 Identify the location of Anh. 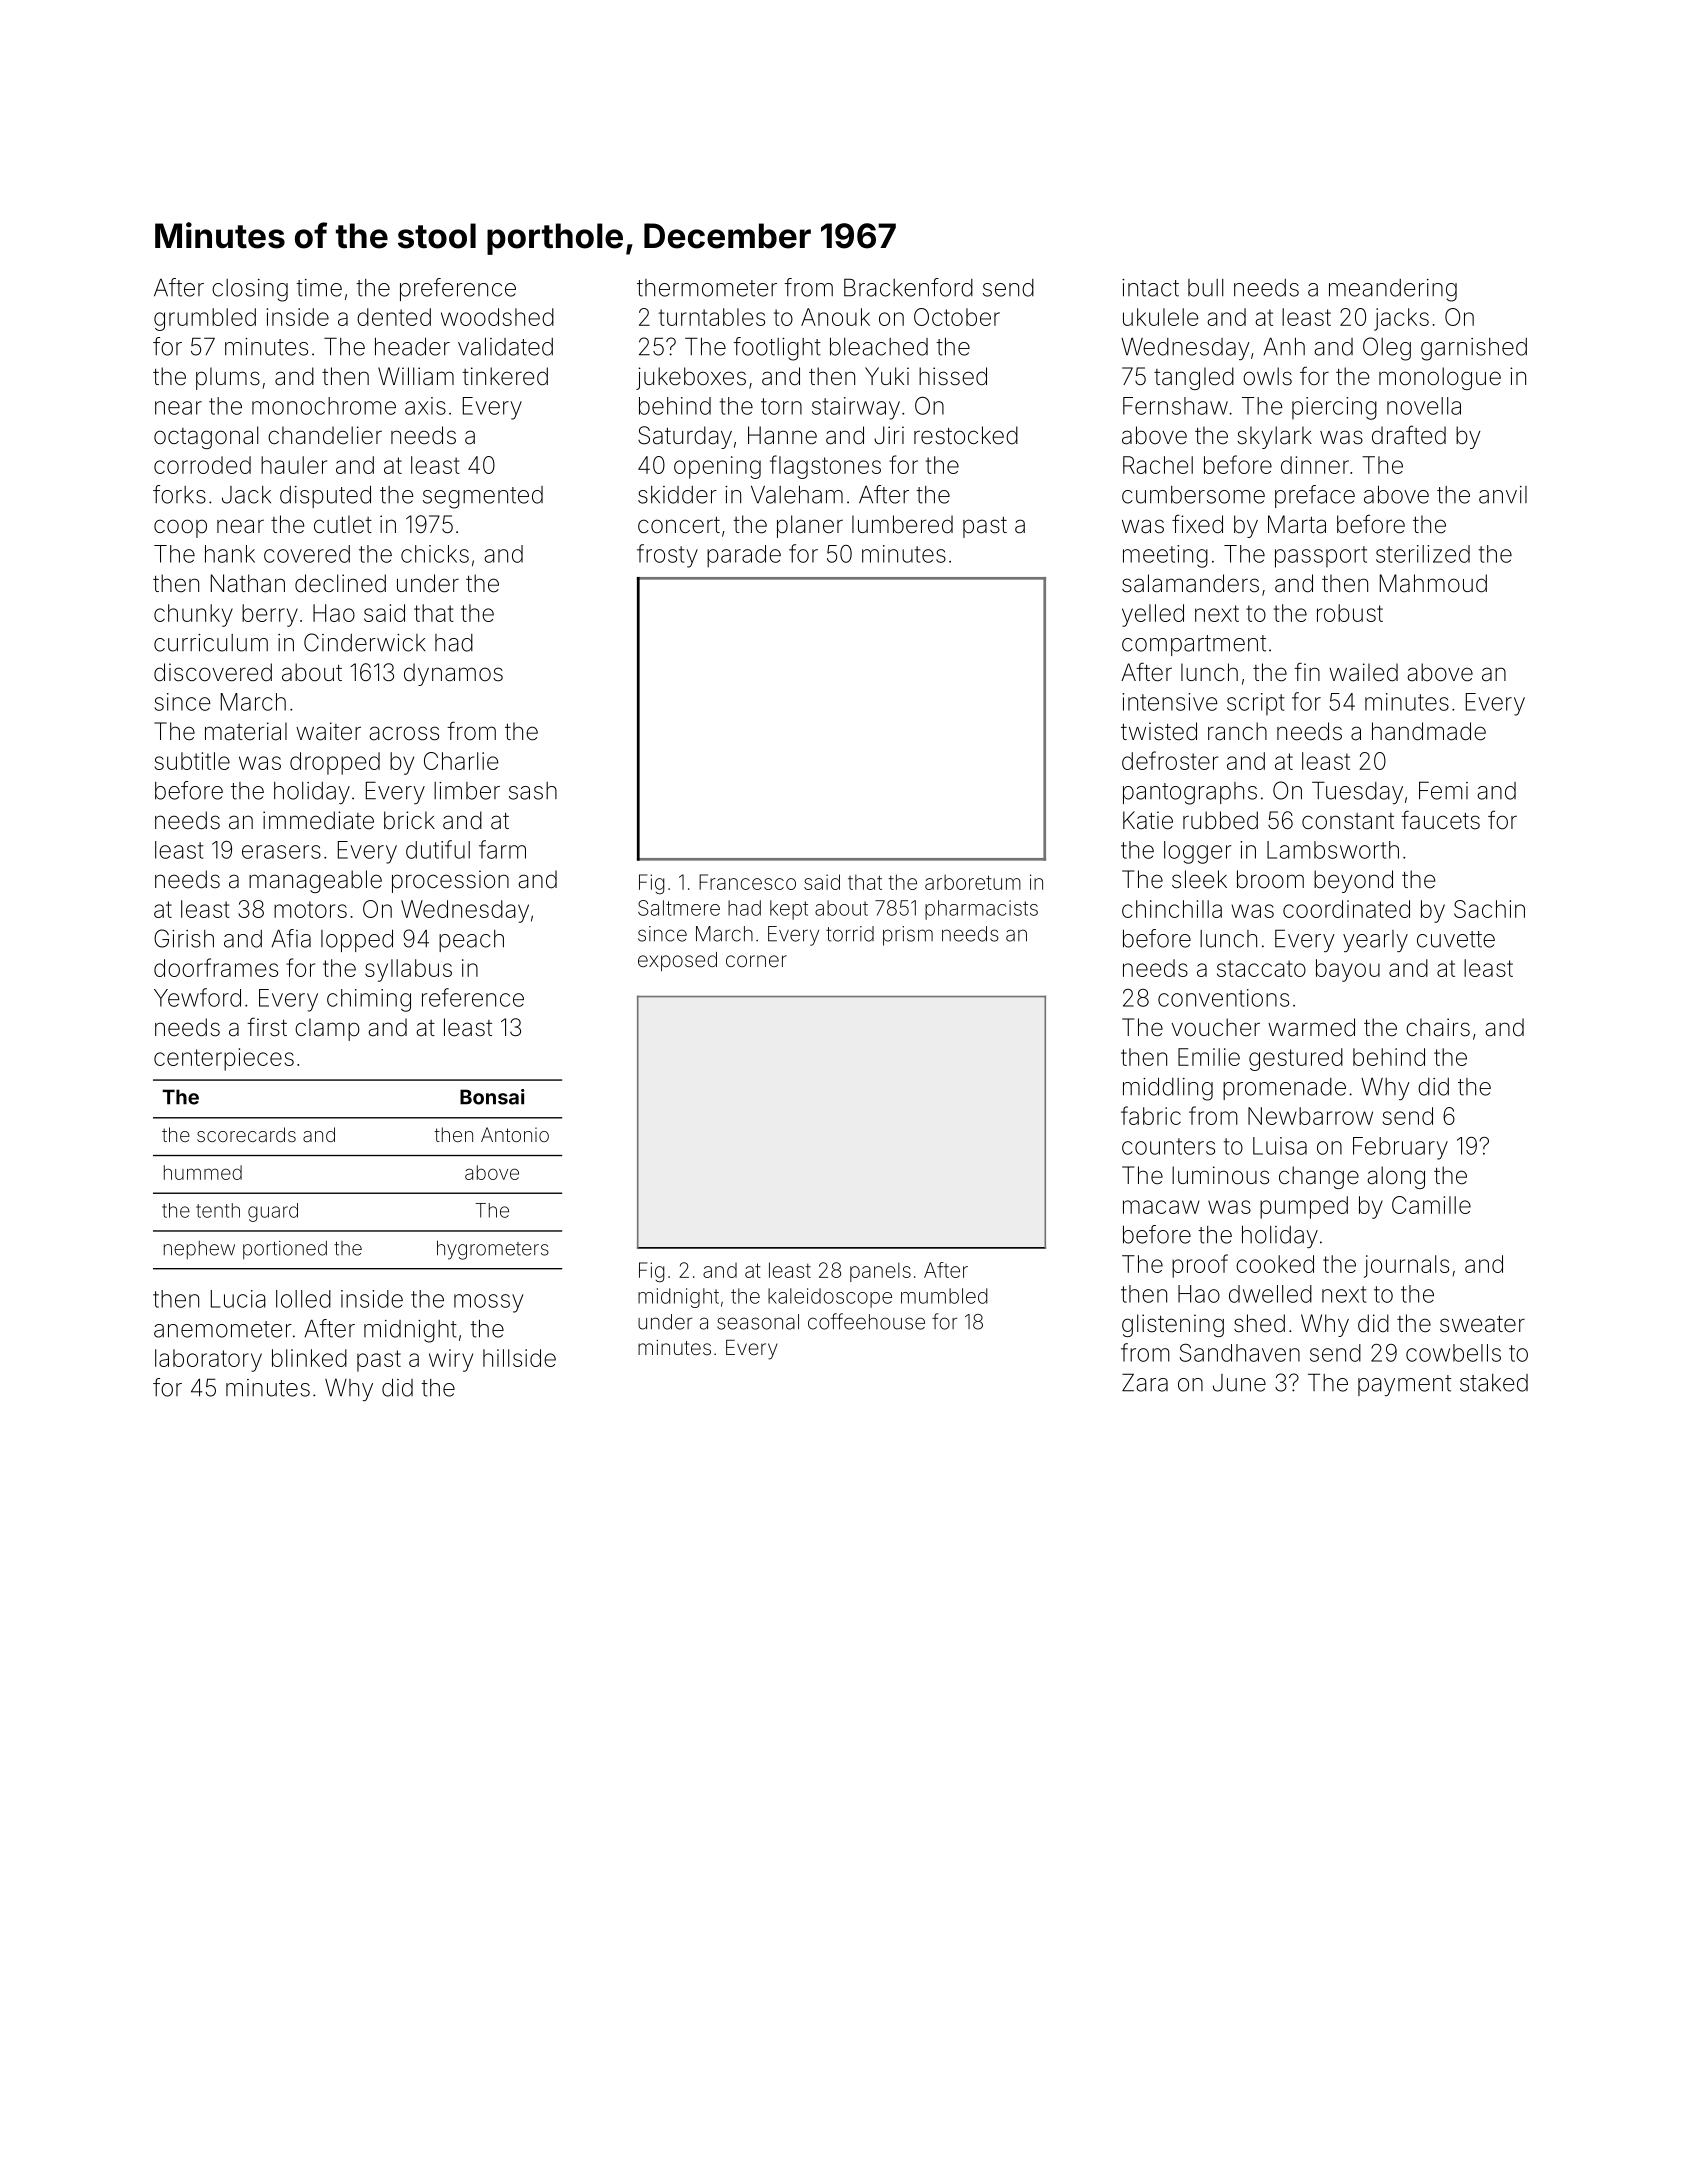
(1284, 346).
